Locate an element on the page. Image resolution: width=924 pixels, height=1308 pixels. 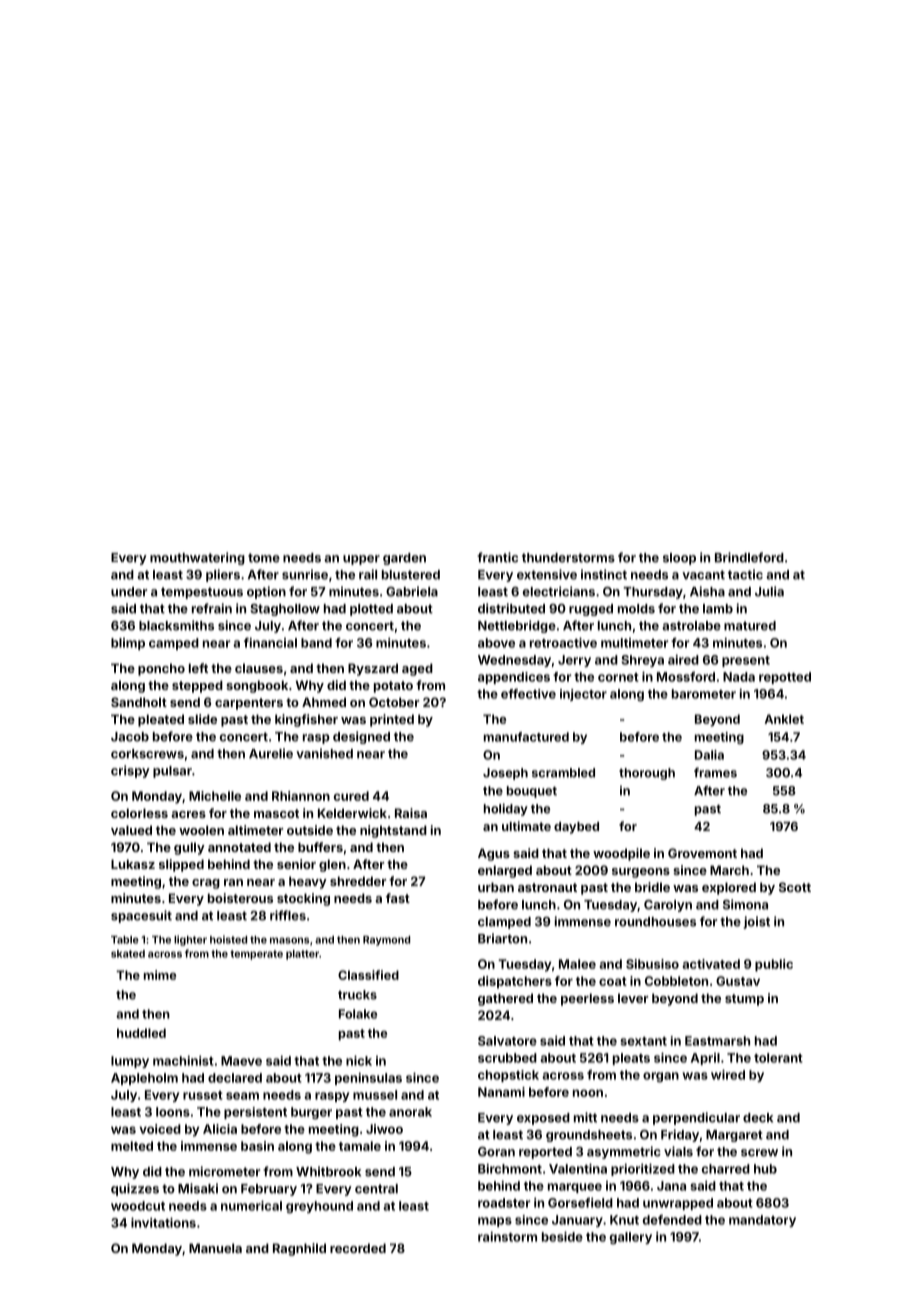
Manuela is located at coordinates (215, 1248).
